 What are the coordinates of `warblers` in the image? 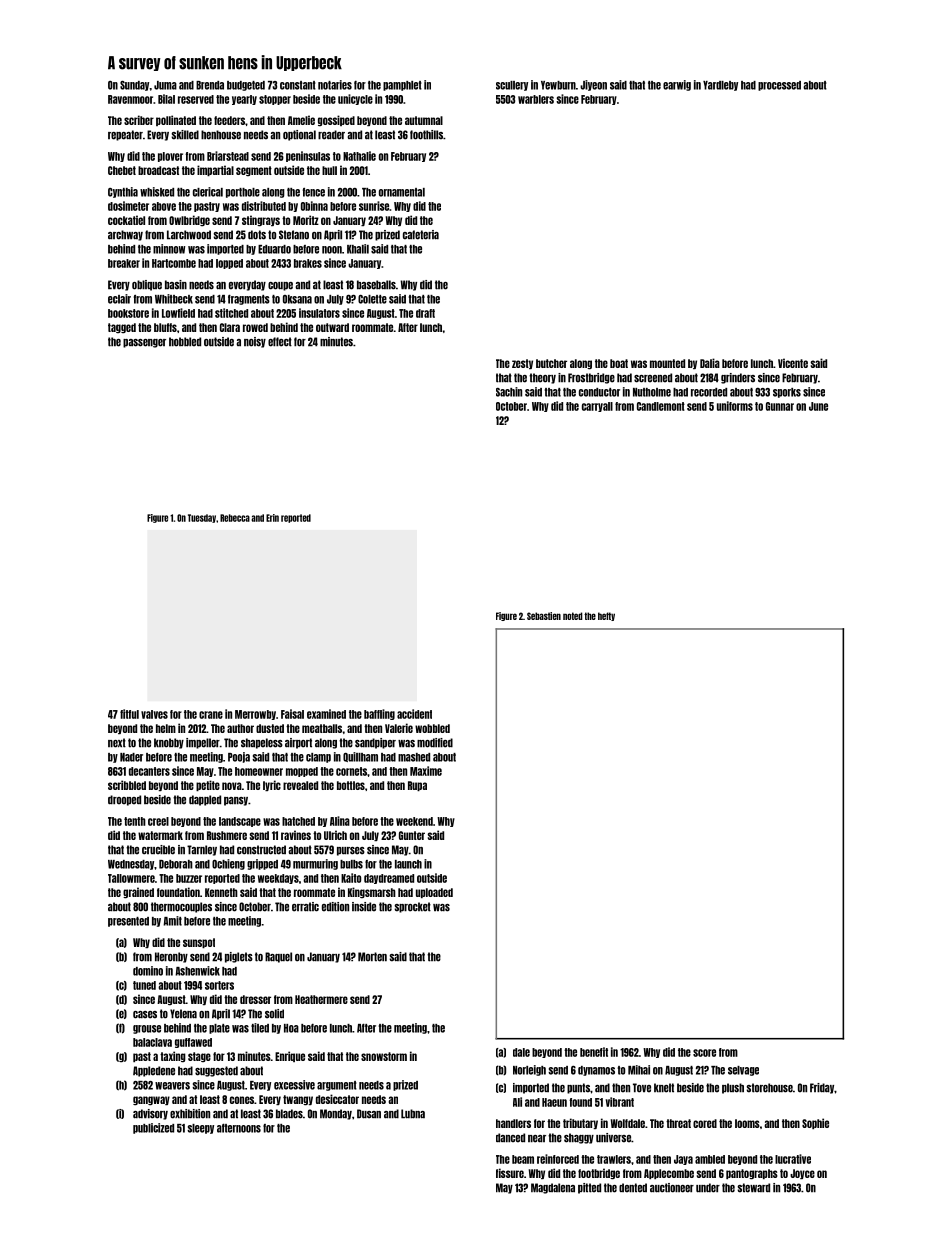 It's located at (536, 99).
